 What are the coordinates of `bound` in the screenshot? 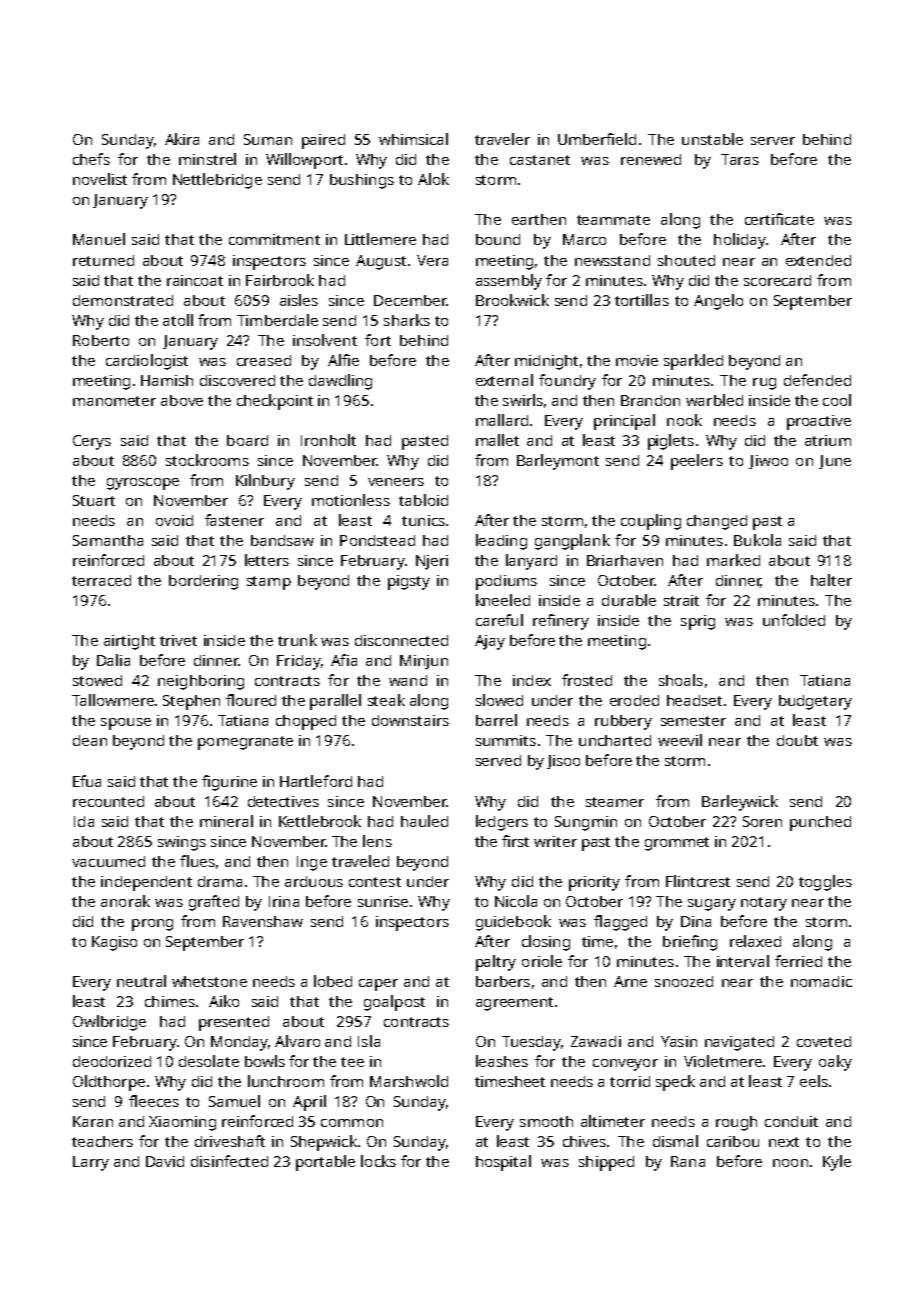 It's located at (498, 239).
